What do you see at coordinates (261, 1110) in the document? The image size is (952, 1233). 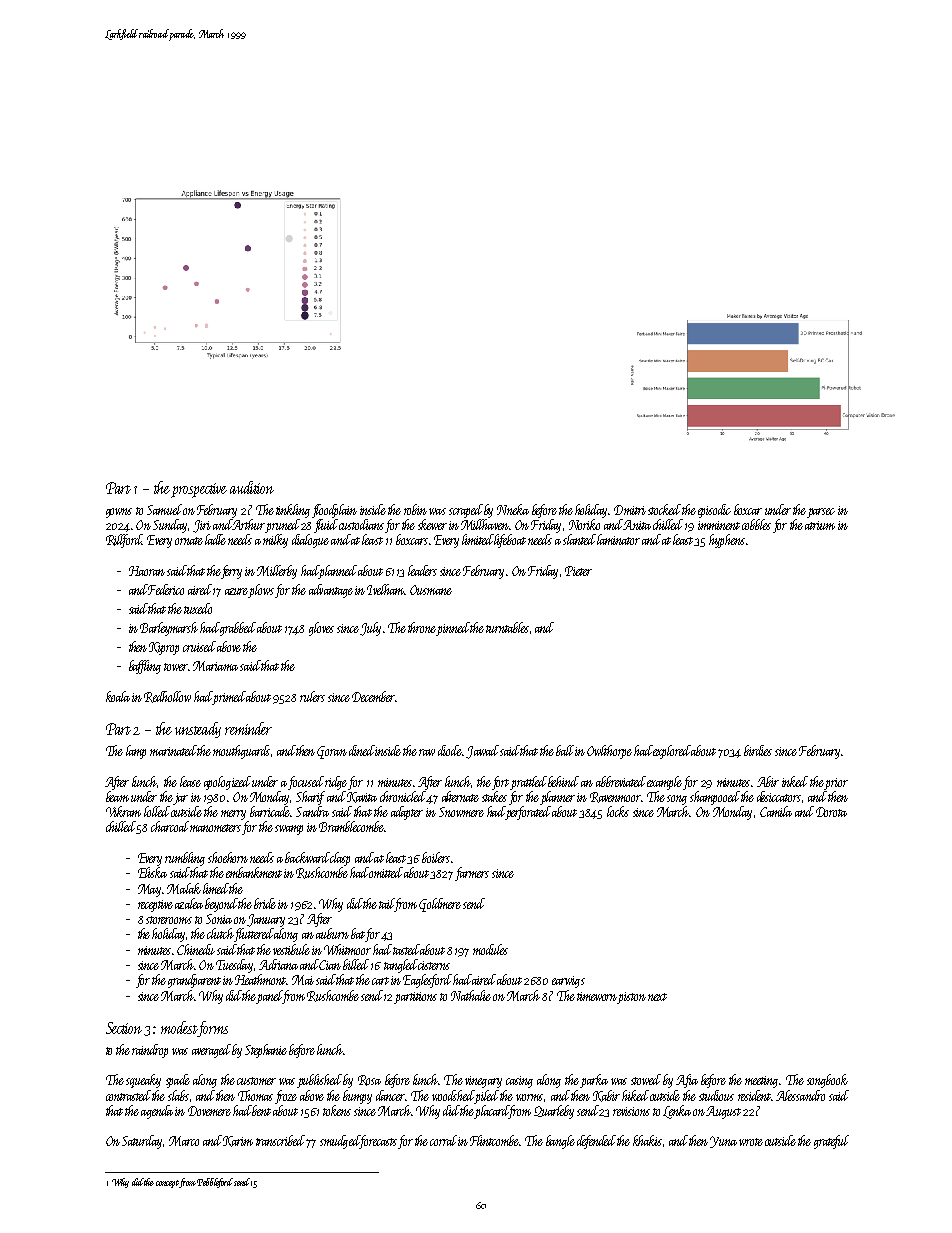 I see `bent` at bounding box center [261, 1110].
